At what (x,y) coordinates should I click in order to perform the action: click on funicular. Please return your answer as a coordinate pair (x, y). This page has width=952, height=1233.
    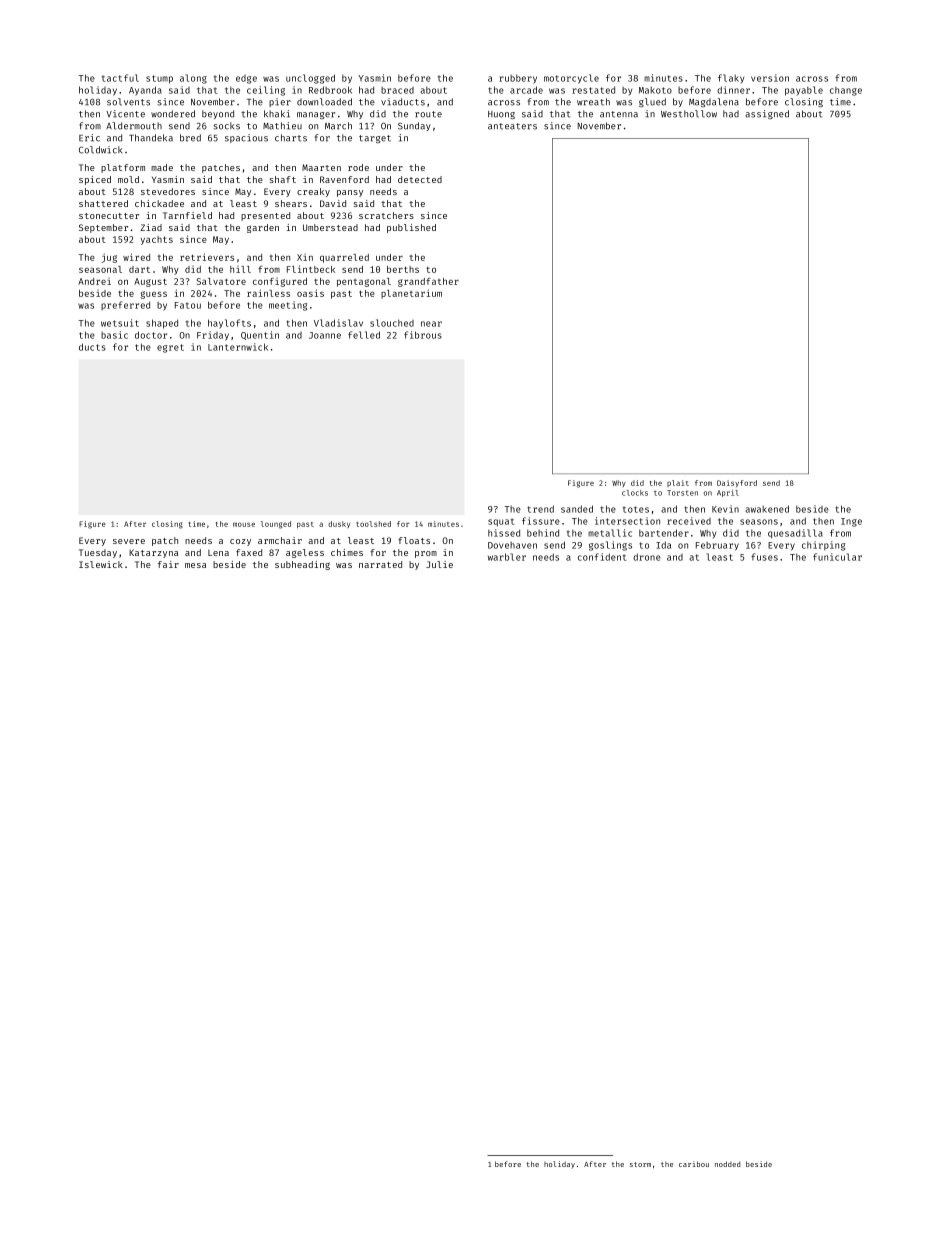
    Looking at the image, I should click on (837, 557).
